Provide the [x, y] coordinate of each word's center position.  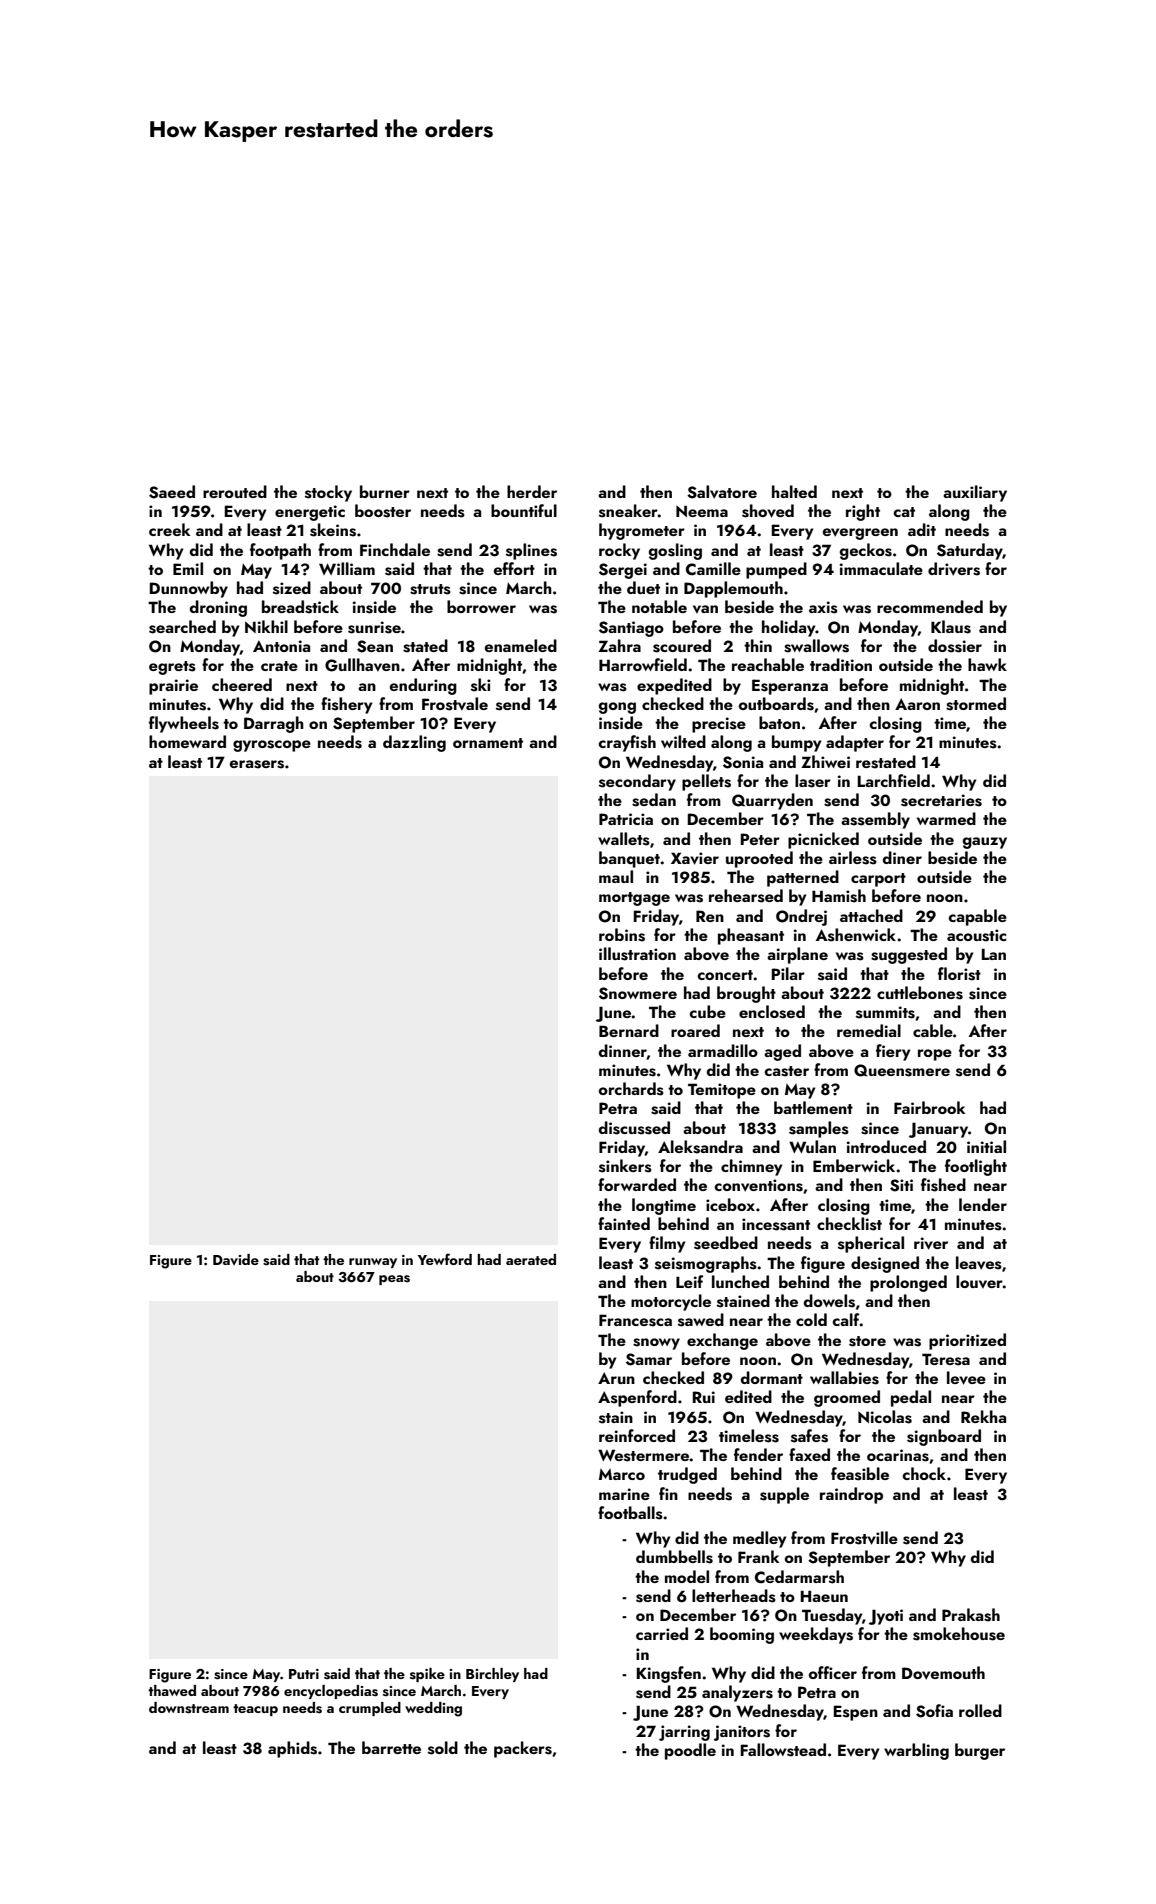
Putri [304, 1674]
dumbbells [674, 1557]
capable [977, 917]
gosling [675, 551]
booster [383, 511]
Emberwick [854, 1165]
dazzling [414, 743]
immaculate [881, 568]
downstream [189, 1708]
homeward [187, 741]
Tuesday [832, 1616]
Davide [236, 1259]
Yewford [445, 1259]
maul [616, 876]
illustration [637, 954]
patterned [803, 878]
